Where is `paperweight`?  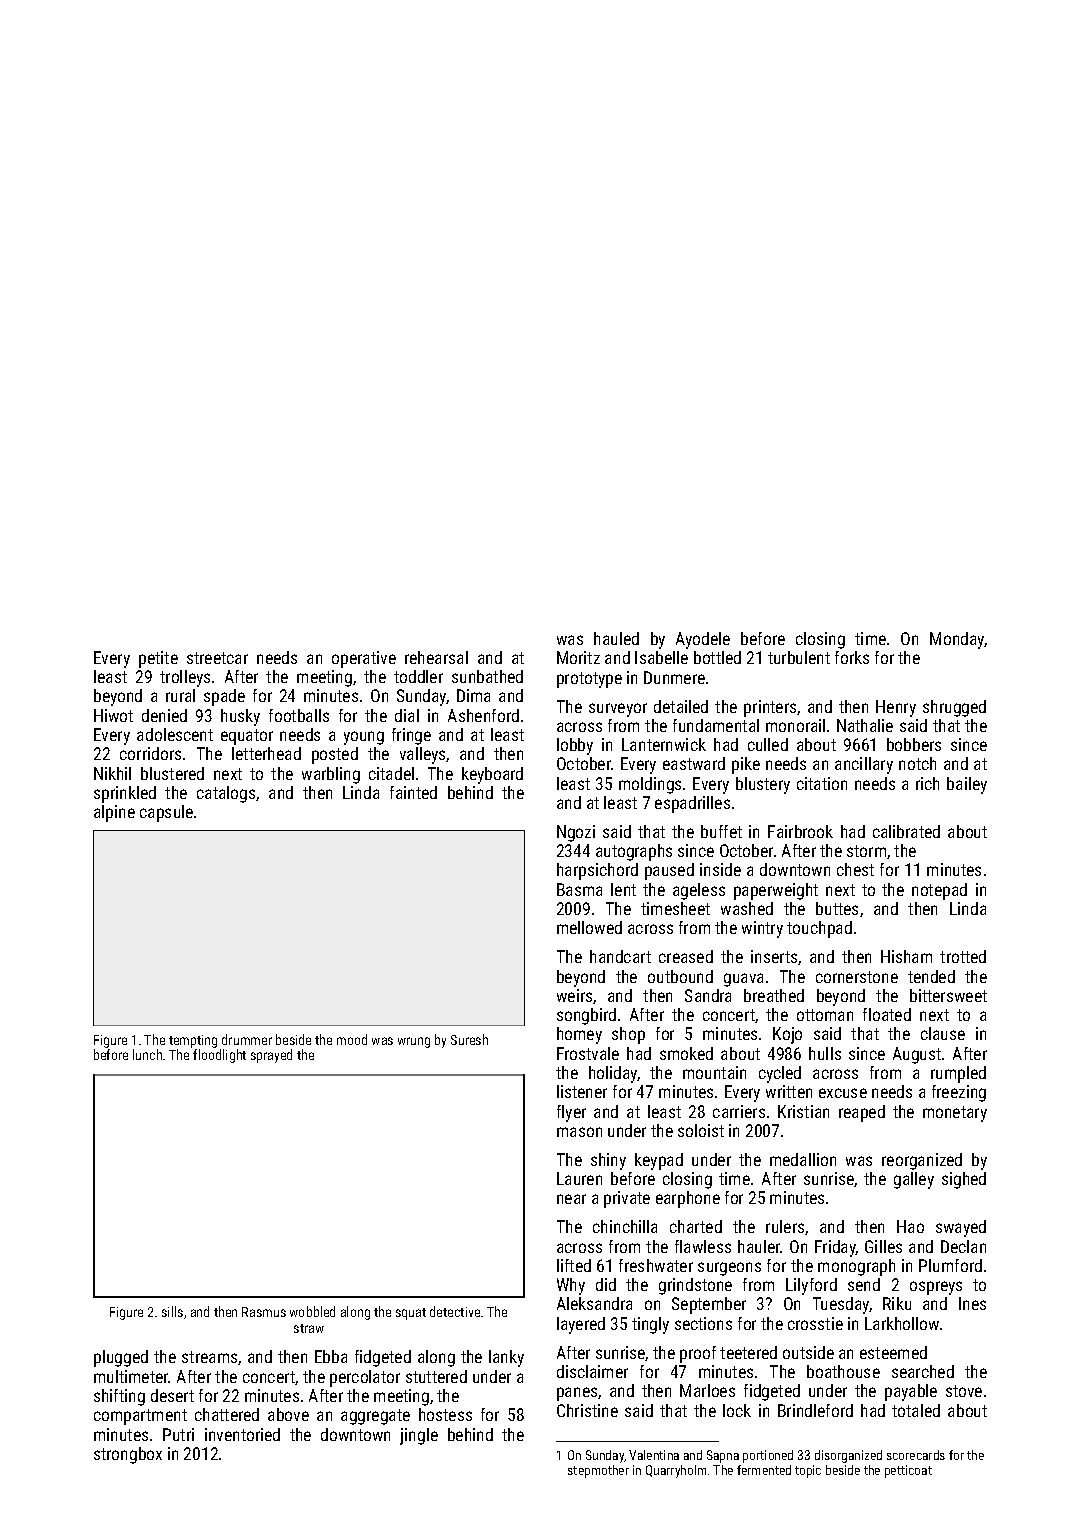 paperweight is located at coordinates (776, 891).
